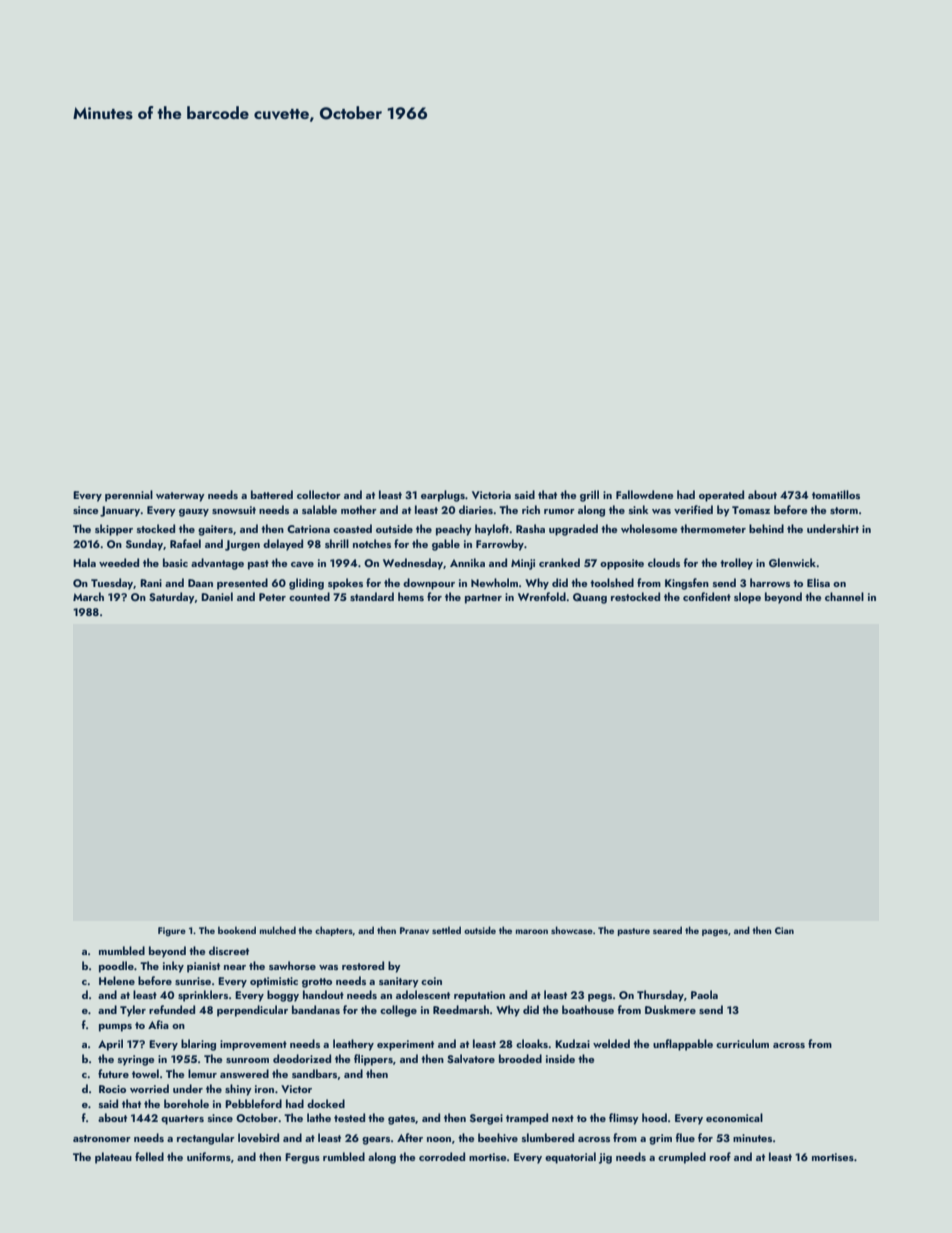  Describe the element at coordinates (411, 596) in the screenshot. I see `hems` at that location.
